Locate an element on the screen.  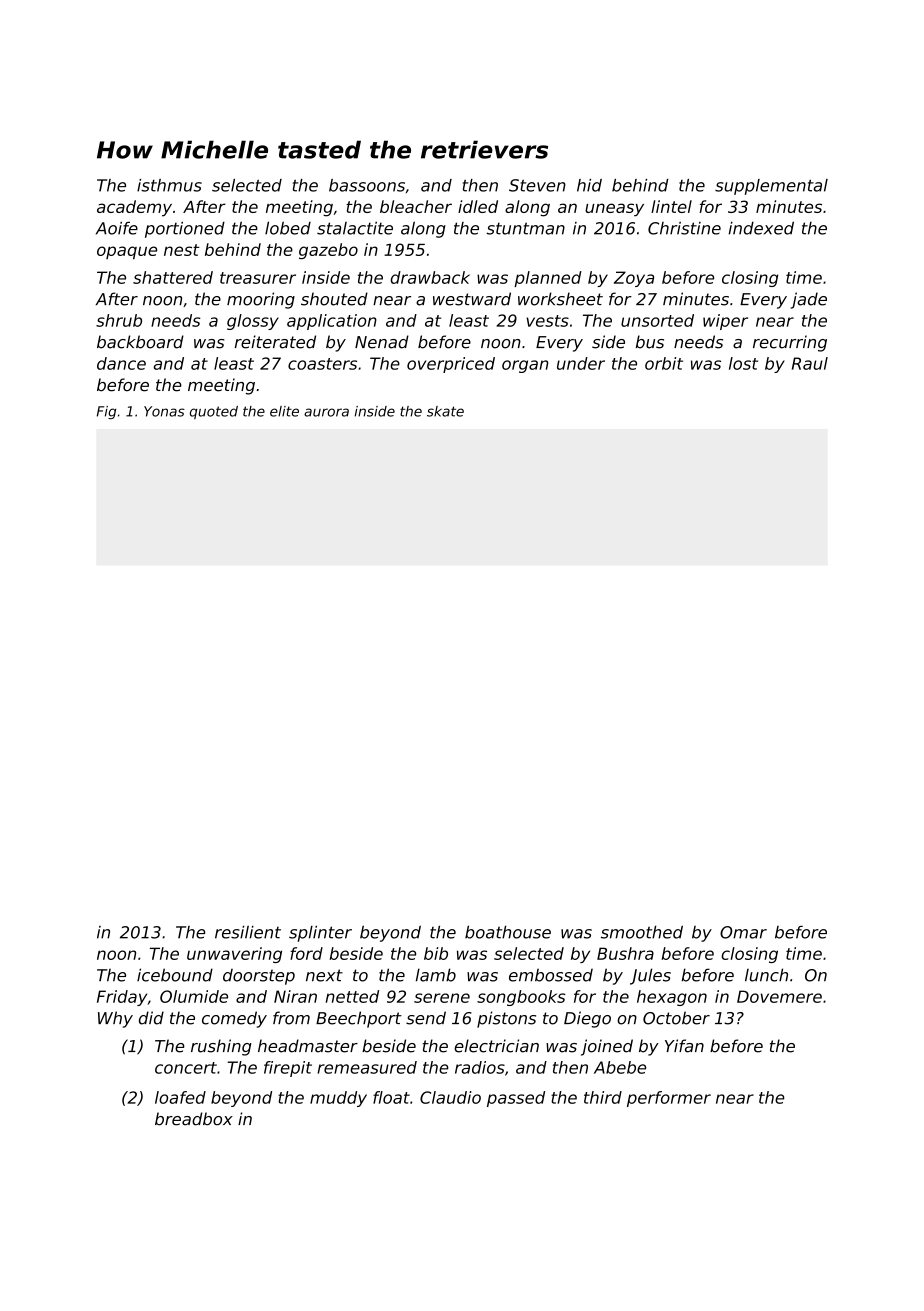
breadbox is located at coordinates (194, 1119).
